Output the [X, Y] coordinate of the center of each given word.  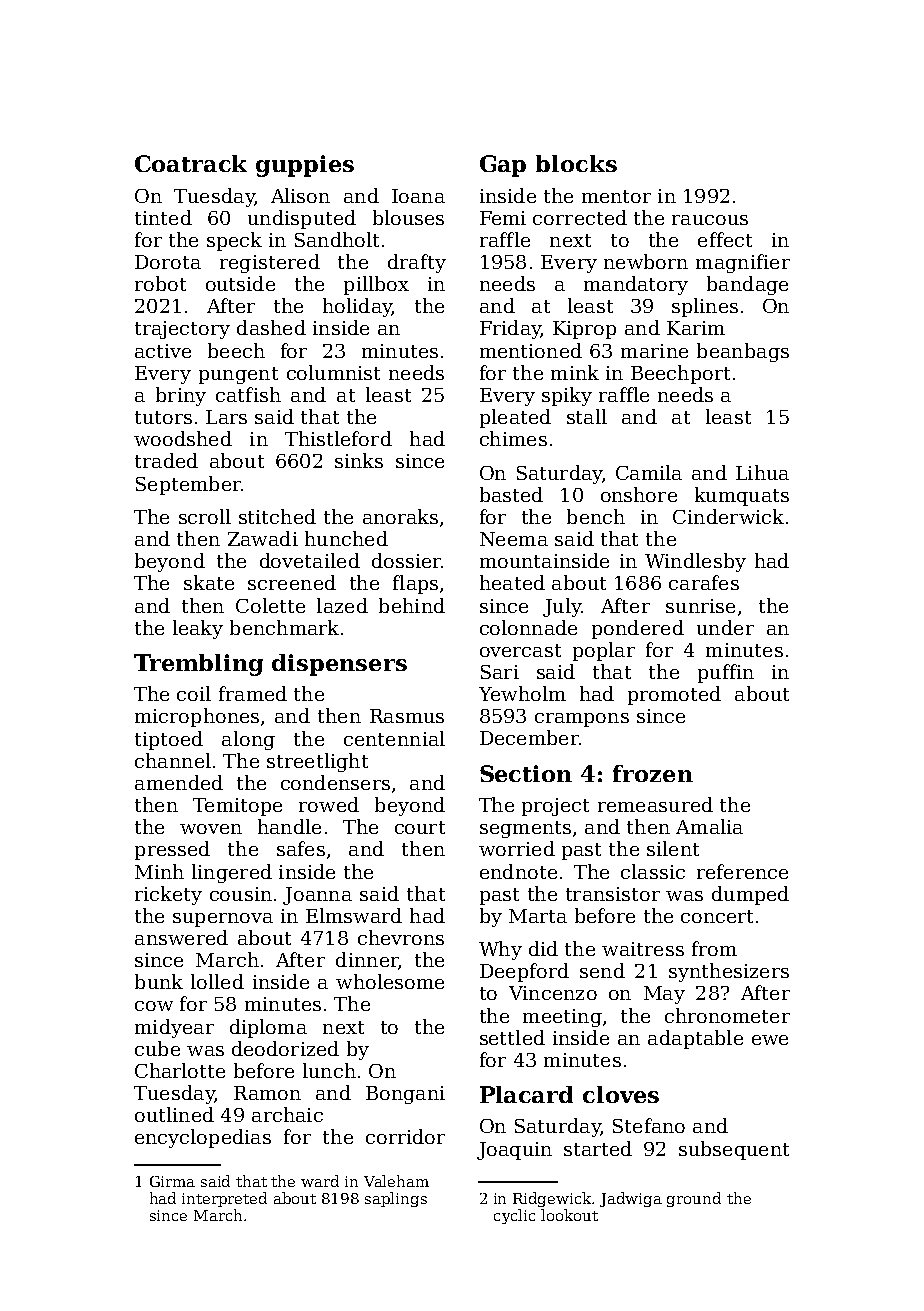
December [529, 737]
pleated [515, 418]
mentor [616, 196]
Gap [503, 166]
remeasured [655, 804]
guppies [305, 166]
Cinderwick [728, 516]
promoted [674, 695]
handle [289, 826]
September [188, 485]
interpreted [224, 1199]
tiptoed [169, 740]
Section [526, 773]
